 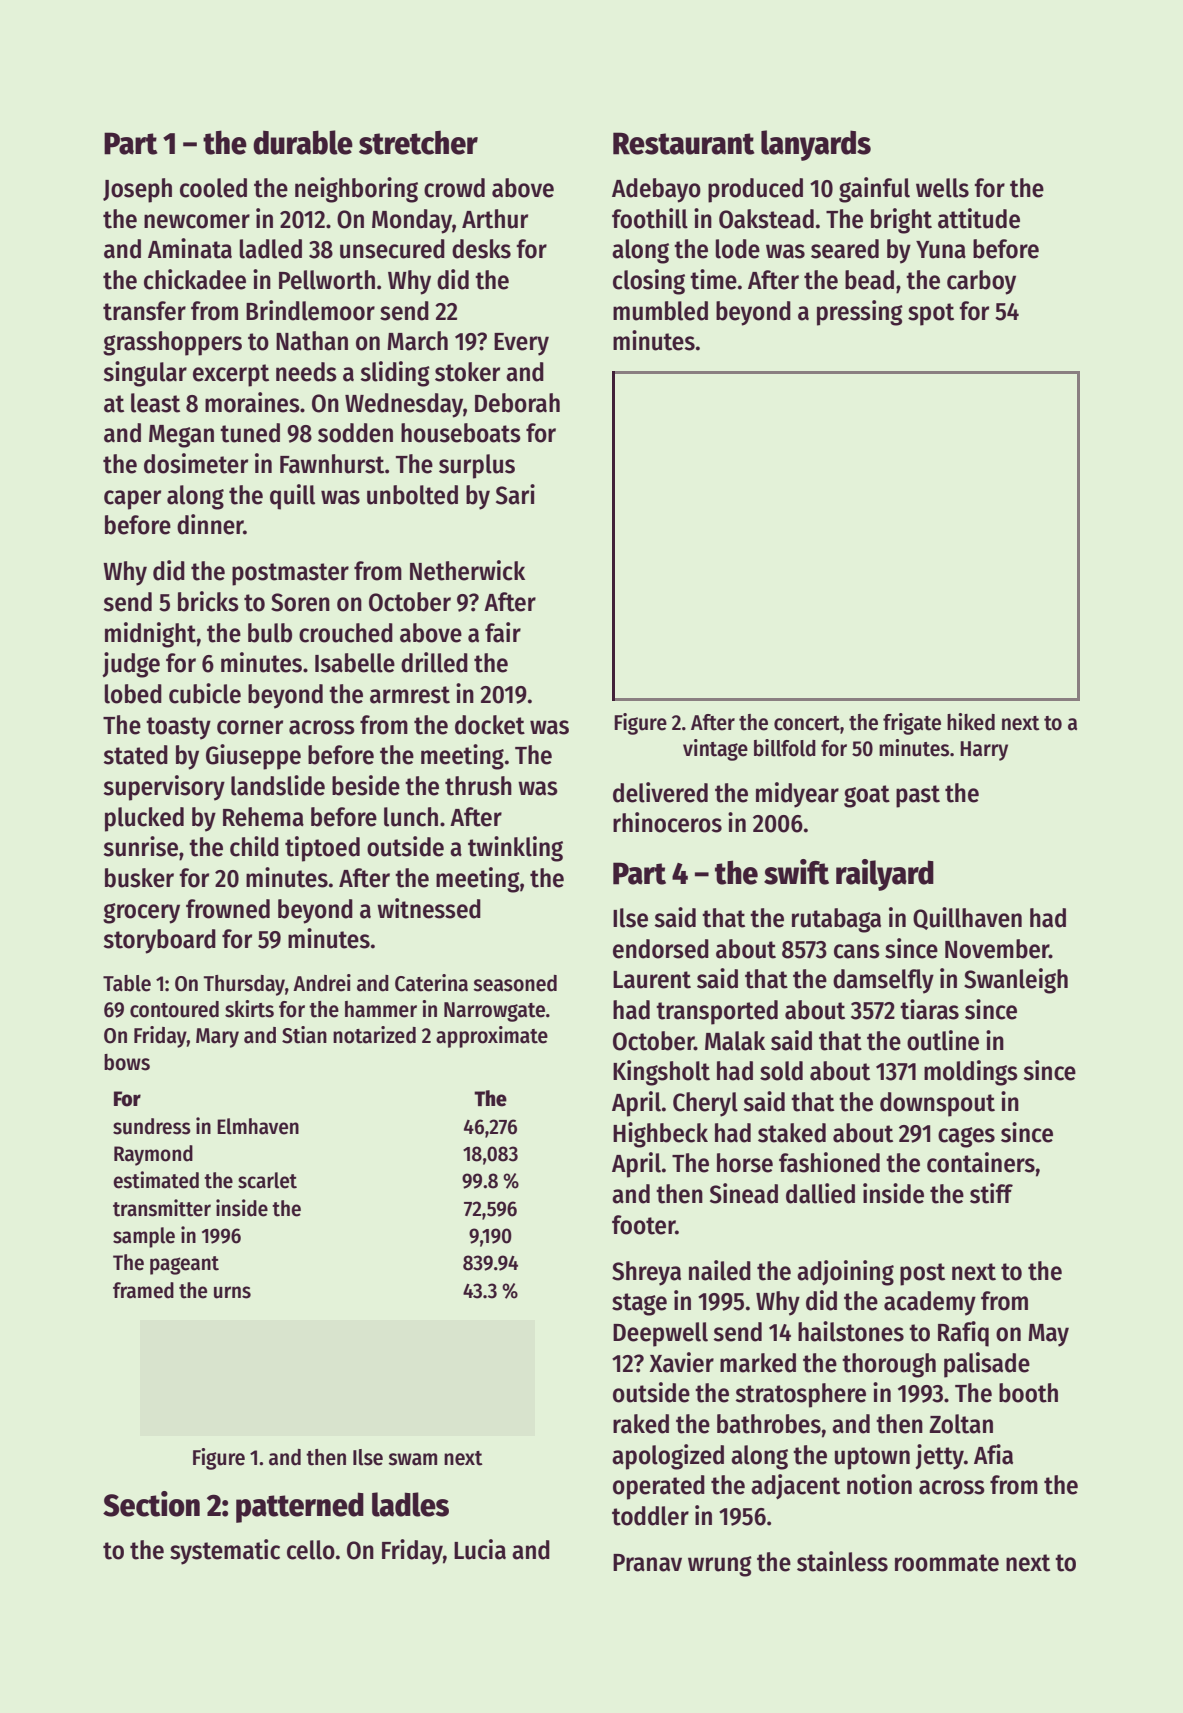 What do you see at coordinates (931, 314) in the screenshot?
I see `spot` at bounding box center [931, 314].
